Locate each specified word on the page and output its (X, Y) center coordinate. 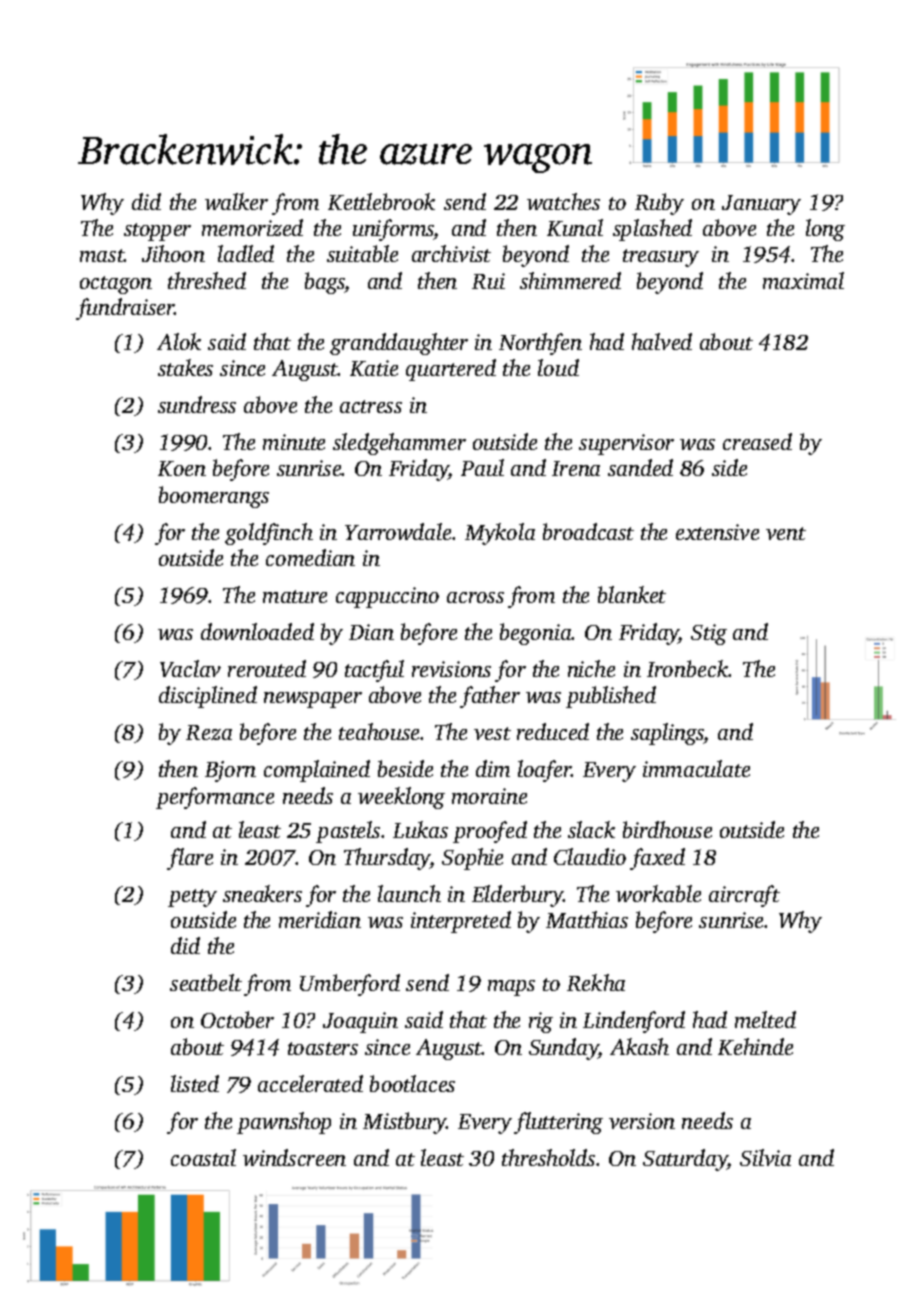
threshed (207, 280)
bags (325, 283)
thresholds (548, 1157)
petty (192, 898)
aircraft (744, 896)
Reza (209, 732)
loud (558, 367)
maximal (803, 280)
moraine (489, 796)
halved (662, 341)
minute (294, 442)
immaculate (696, 768)
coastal (203, 1157)
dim (493, 768)
